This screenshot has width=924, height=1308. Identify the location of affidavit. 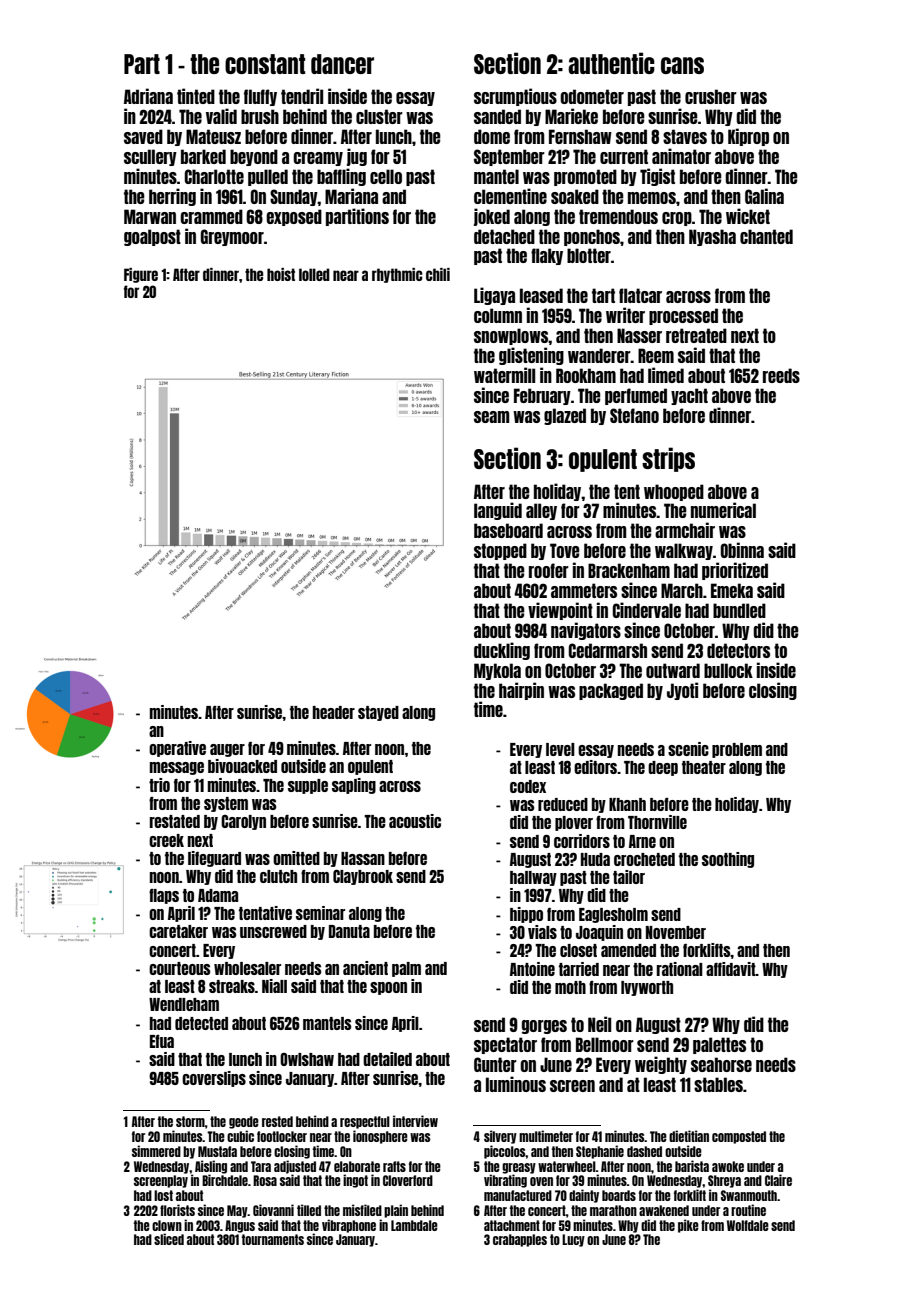
(731, 969).
